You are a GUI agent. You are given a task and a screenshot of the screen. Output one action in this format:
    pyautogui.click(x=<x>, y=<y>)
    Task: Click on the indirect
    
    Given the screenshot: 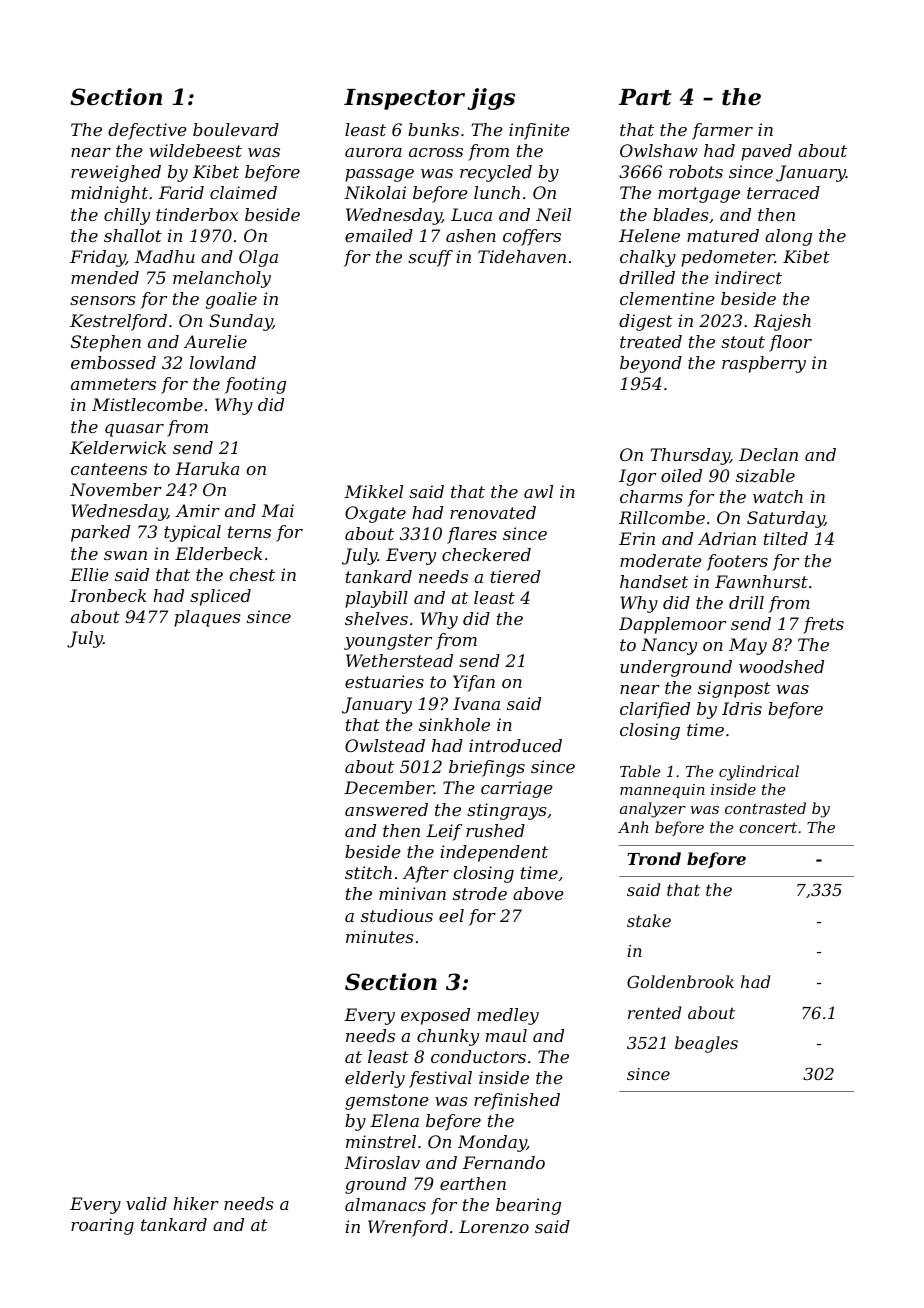 What is the action you would take?
    pyautogui.click(x=748, y=277)
